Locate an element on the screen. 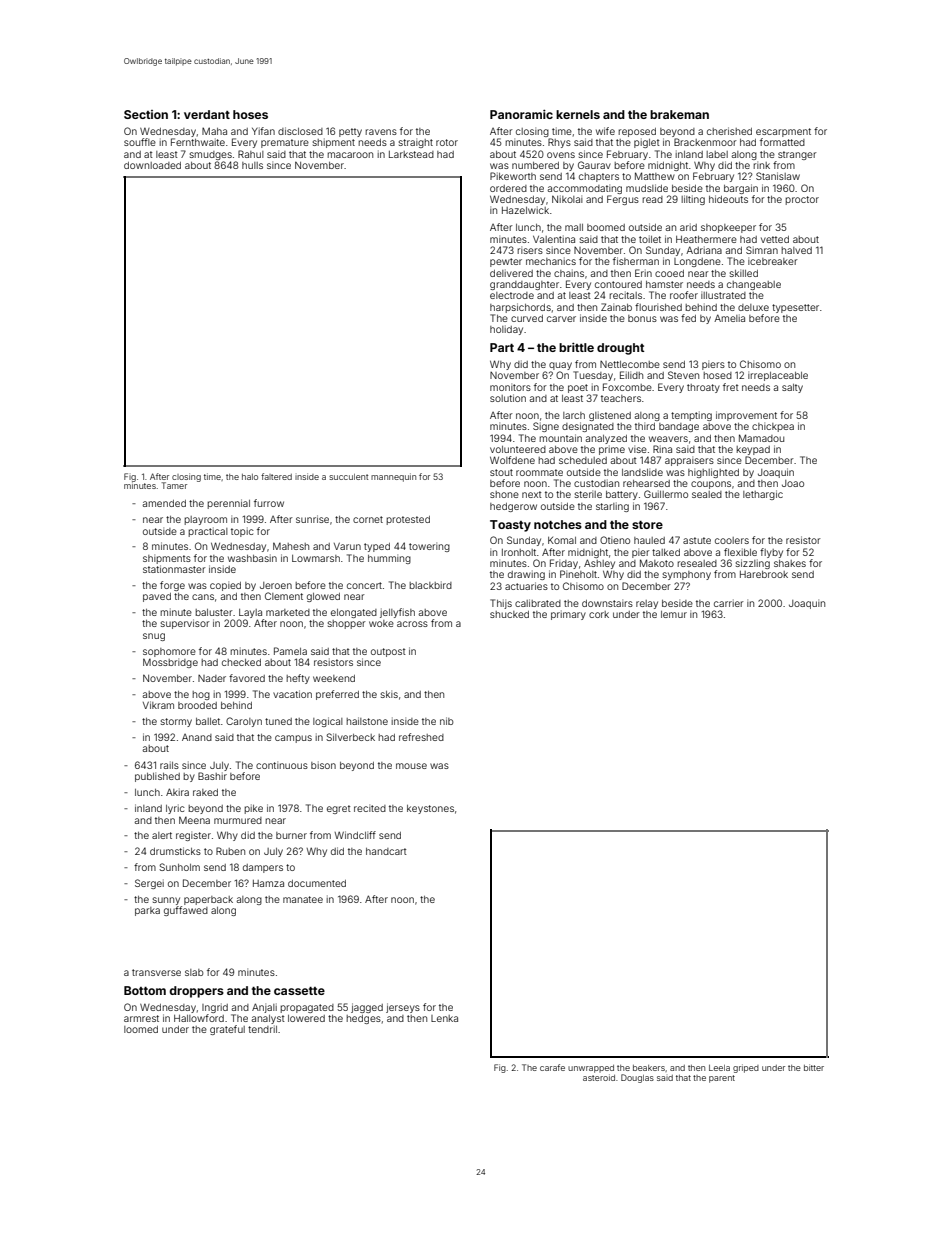 The height and width of the screenshot is (1233, 952). halved is located at coordinates (796, 250).
